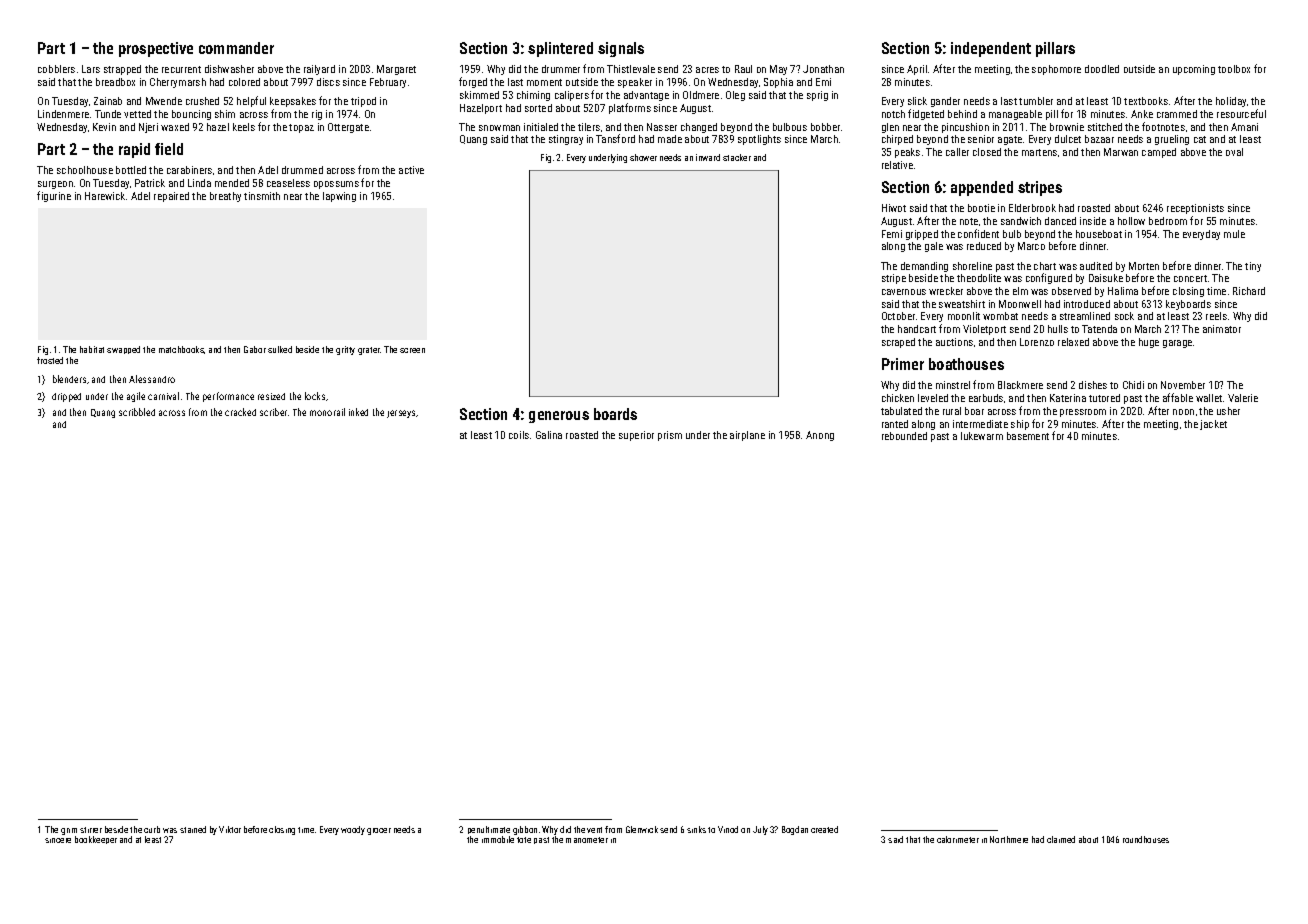 The image size is (1308, 924). I want to click on signals, so click(621, 49).
